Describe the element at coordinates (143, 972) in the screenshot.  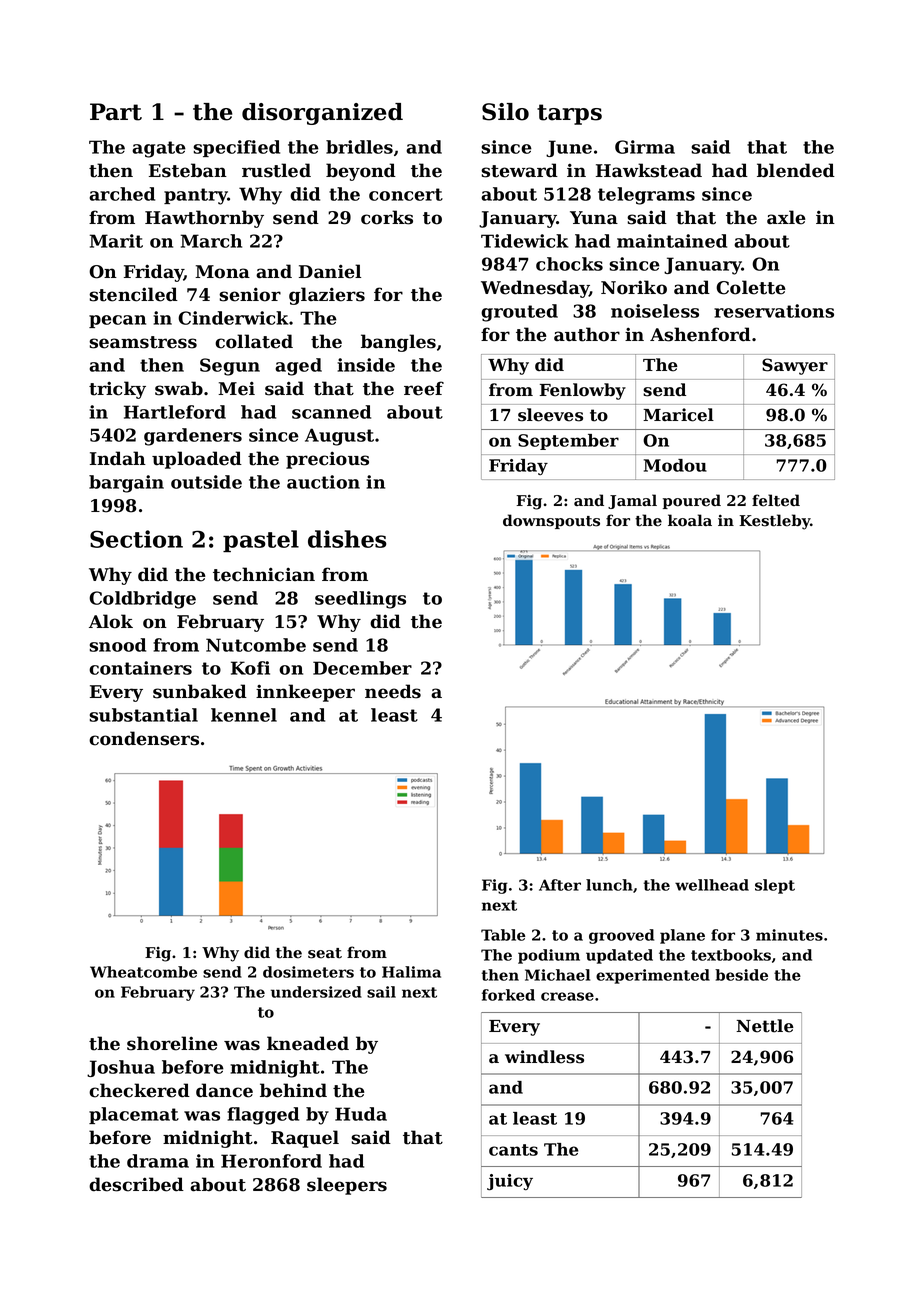
I see `Wheatcombe` at that location.
